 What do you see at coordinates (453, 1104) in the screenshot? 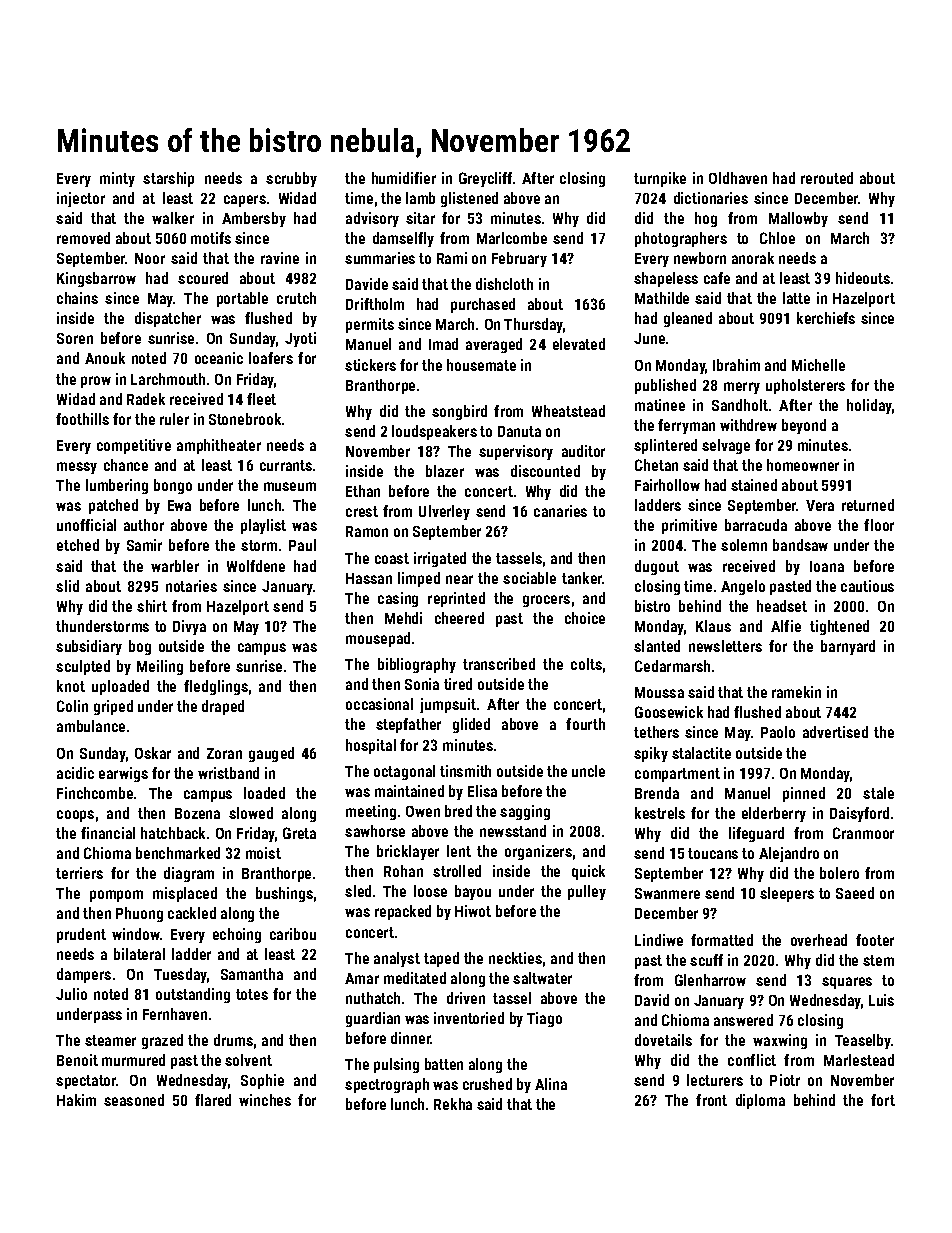
I see `Rekha` at bounding box center [453, 1104].
